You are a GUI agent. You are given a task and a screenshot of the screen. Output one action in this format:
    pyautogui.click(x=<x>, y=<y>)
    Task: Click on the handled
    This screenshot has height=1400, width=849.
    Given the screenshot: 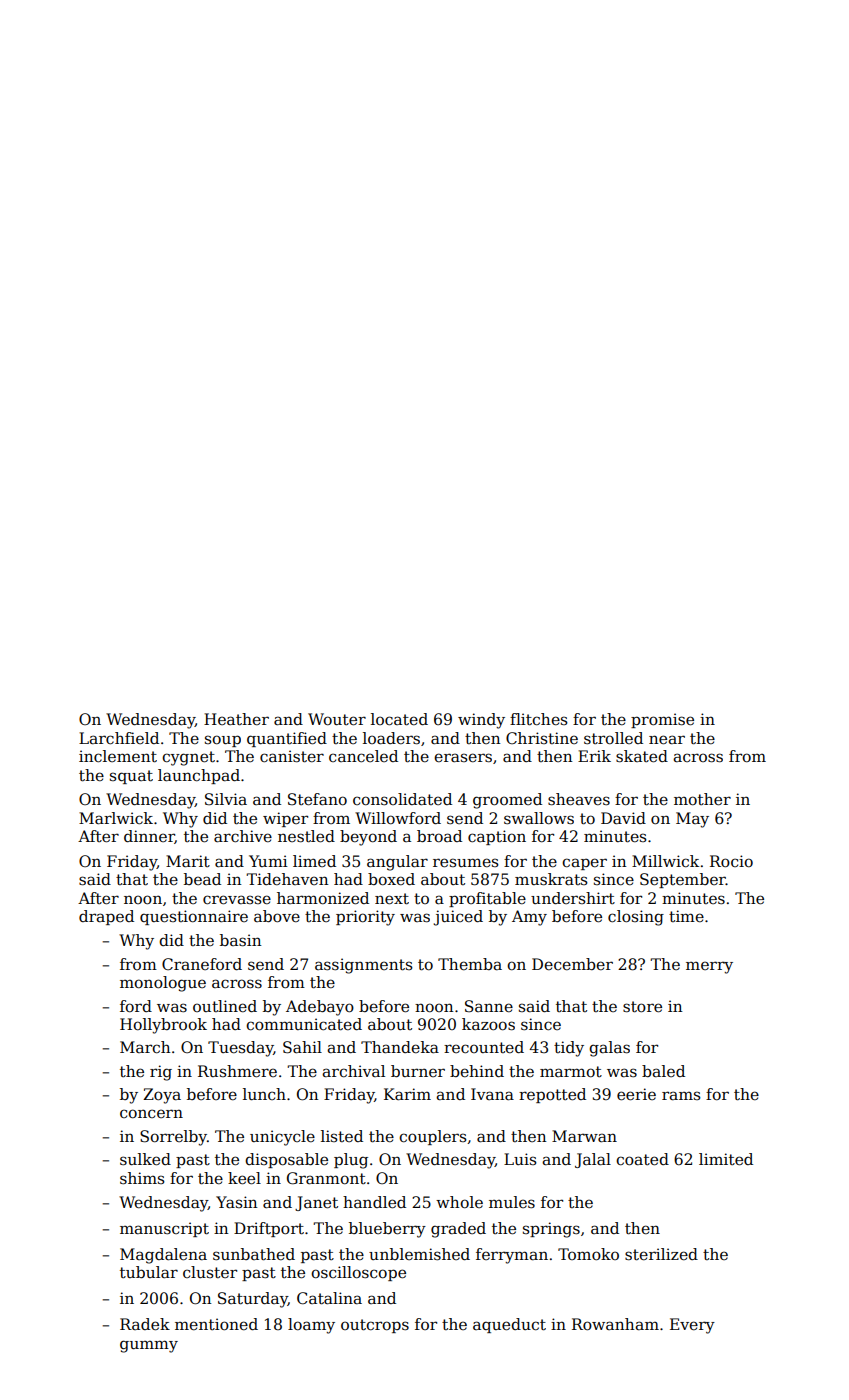 What is the action you would take?
    pyautogui.click(x=374, y=1202)
